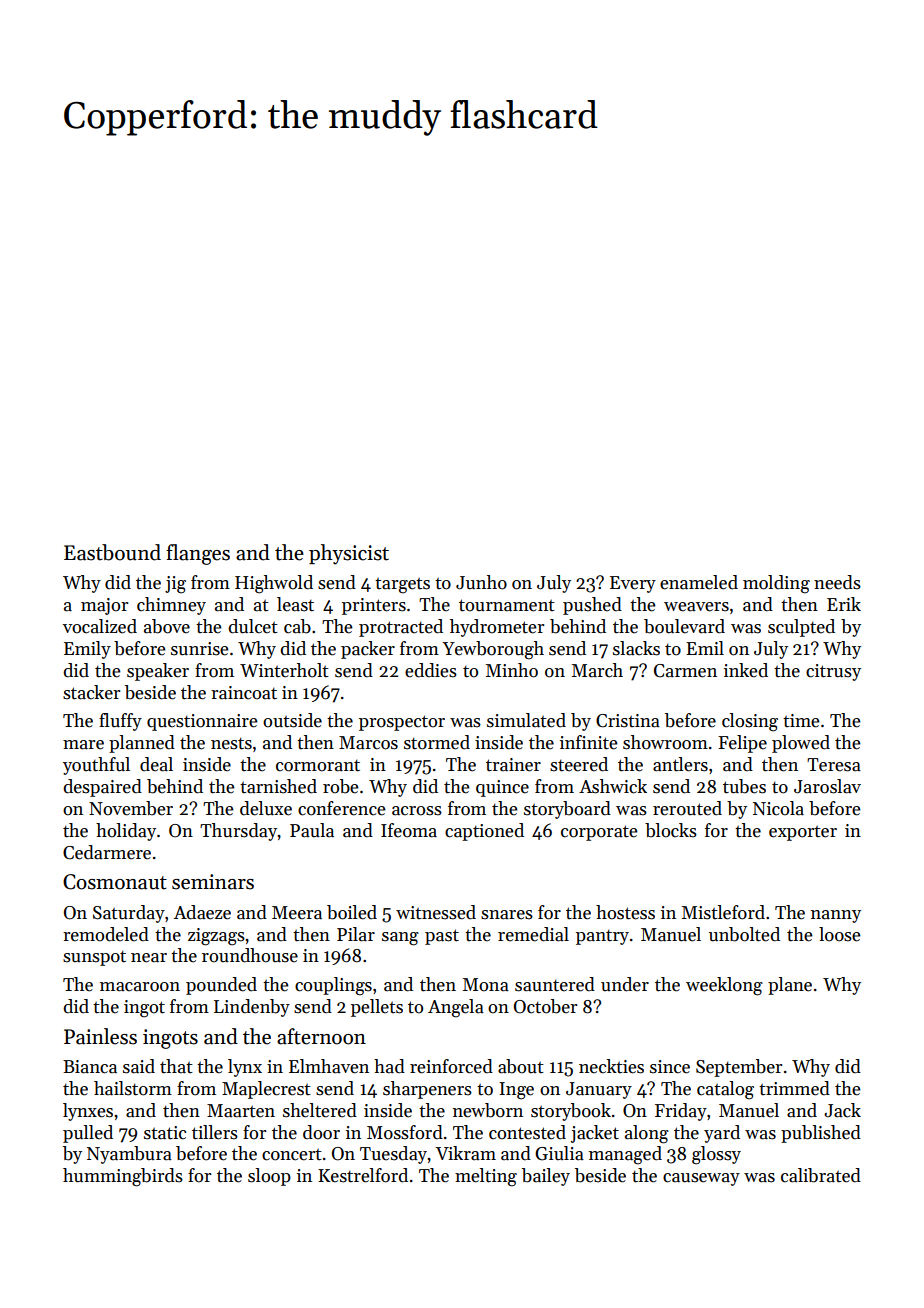 The height and width of the screenshot is (1308, 924). What do you see at coordinates (431, 670) in the screenshot?
I see `eddies` at bounding box center [431, 670].
